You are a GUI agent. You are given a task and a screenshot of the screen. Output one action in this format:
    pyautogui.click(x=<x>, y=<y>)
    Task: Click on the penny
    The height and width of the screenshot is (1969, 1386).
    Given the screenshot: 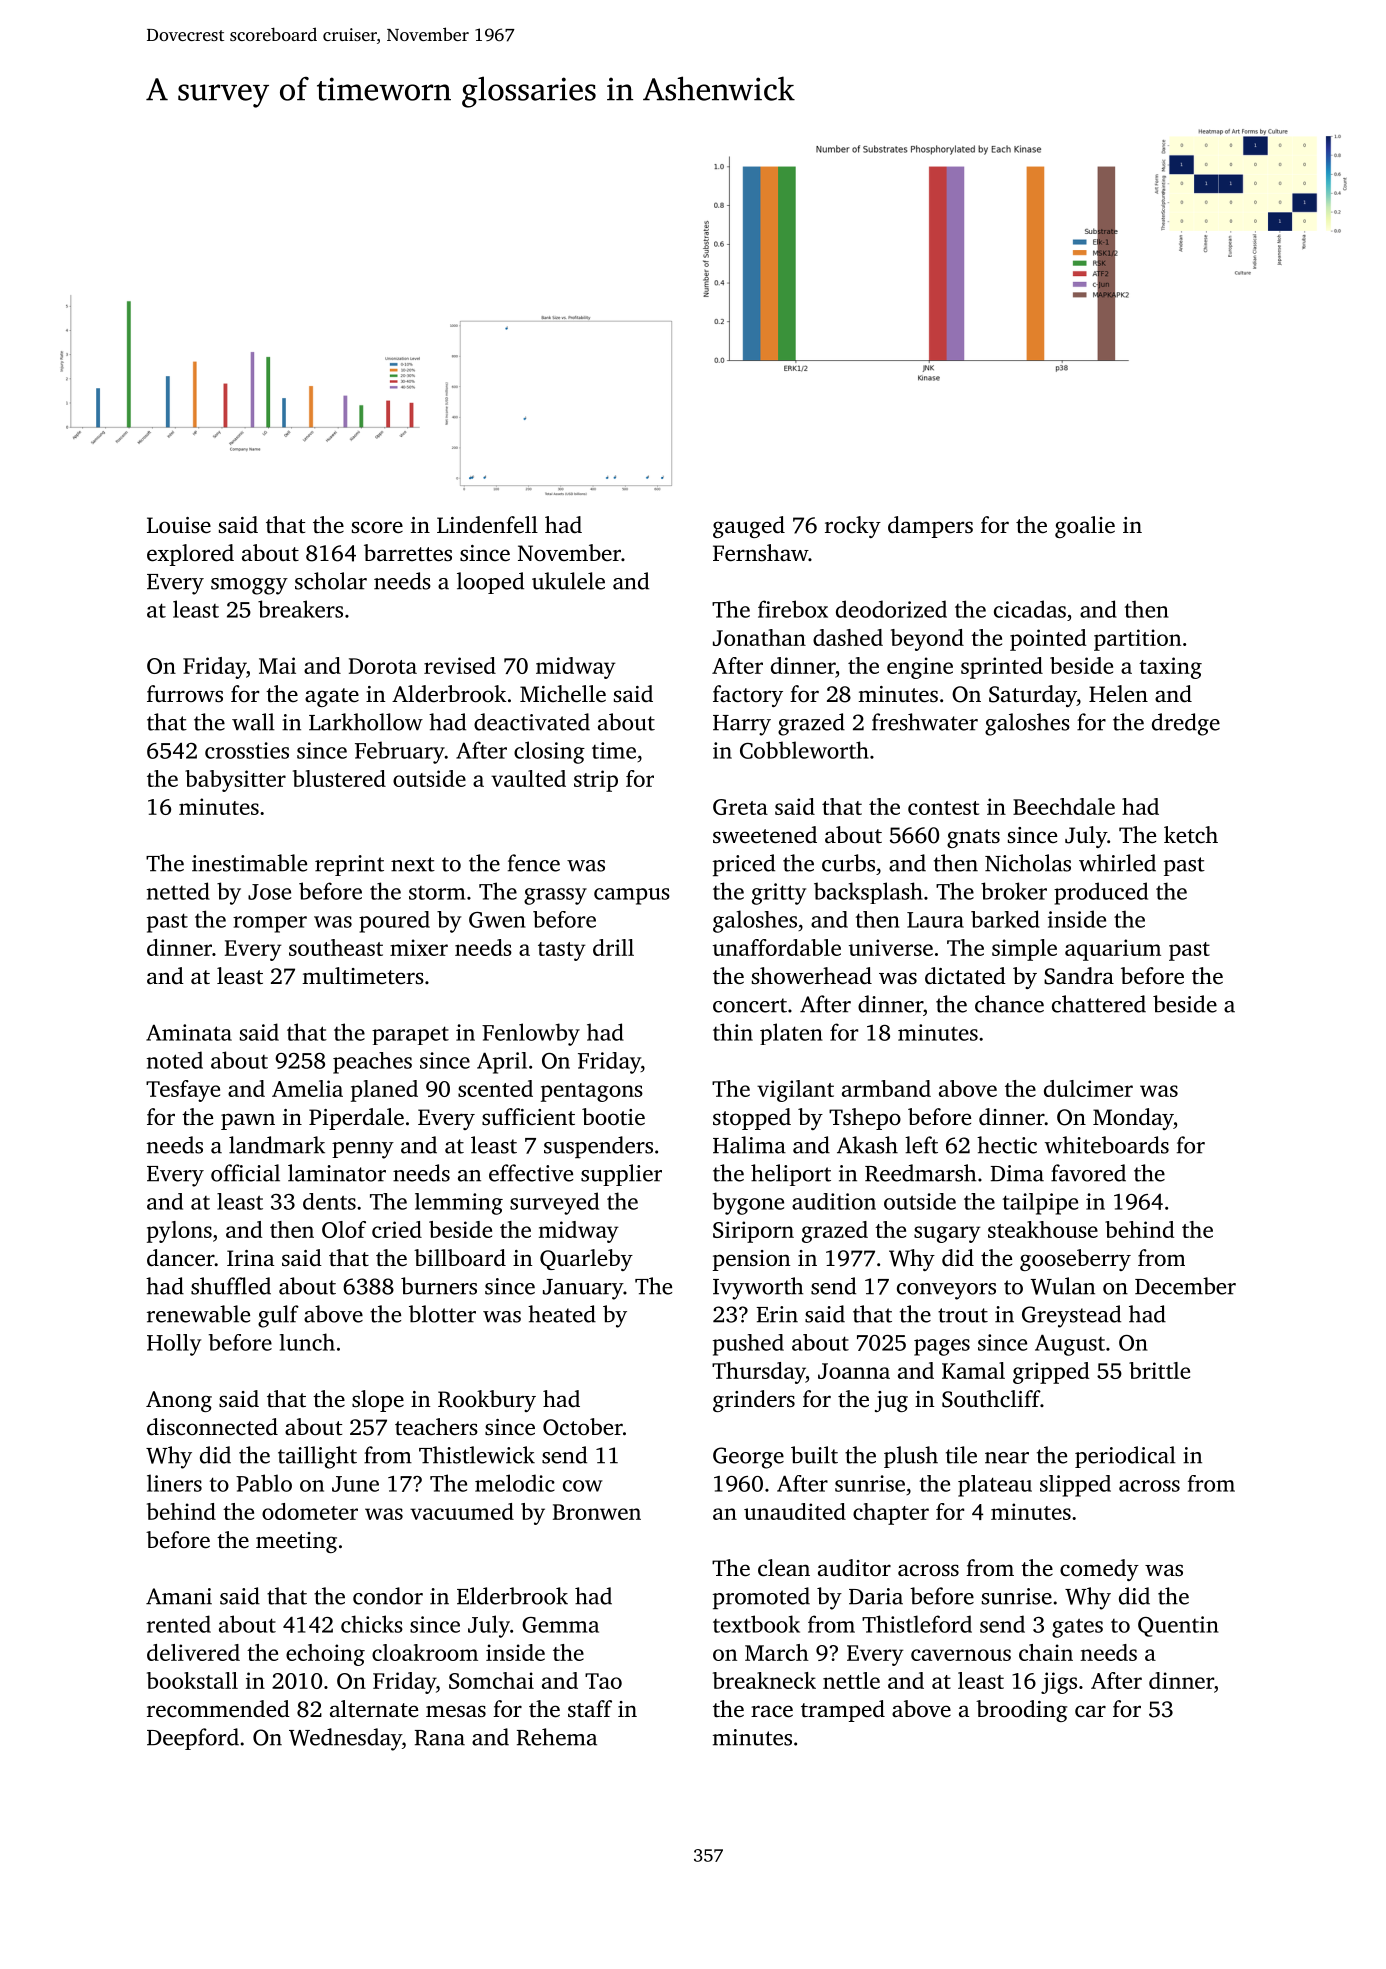 What is the action you would take?
    pyautogui.click(x=363, y=1150)
